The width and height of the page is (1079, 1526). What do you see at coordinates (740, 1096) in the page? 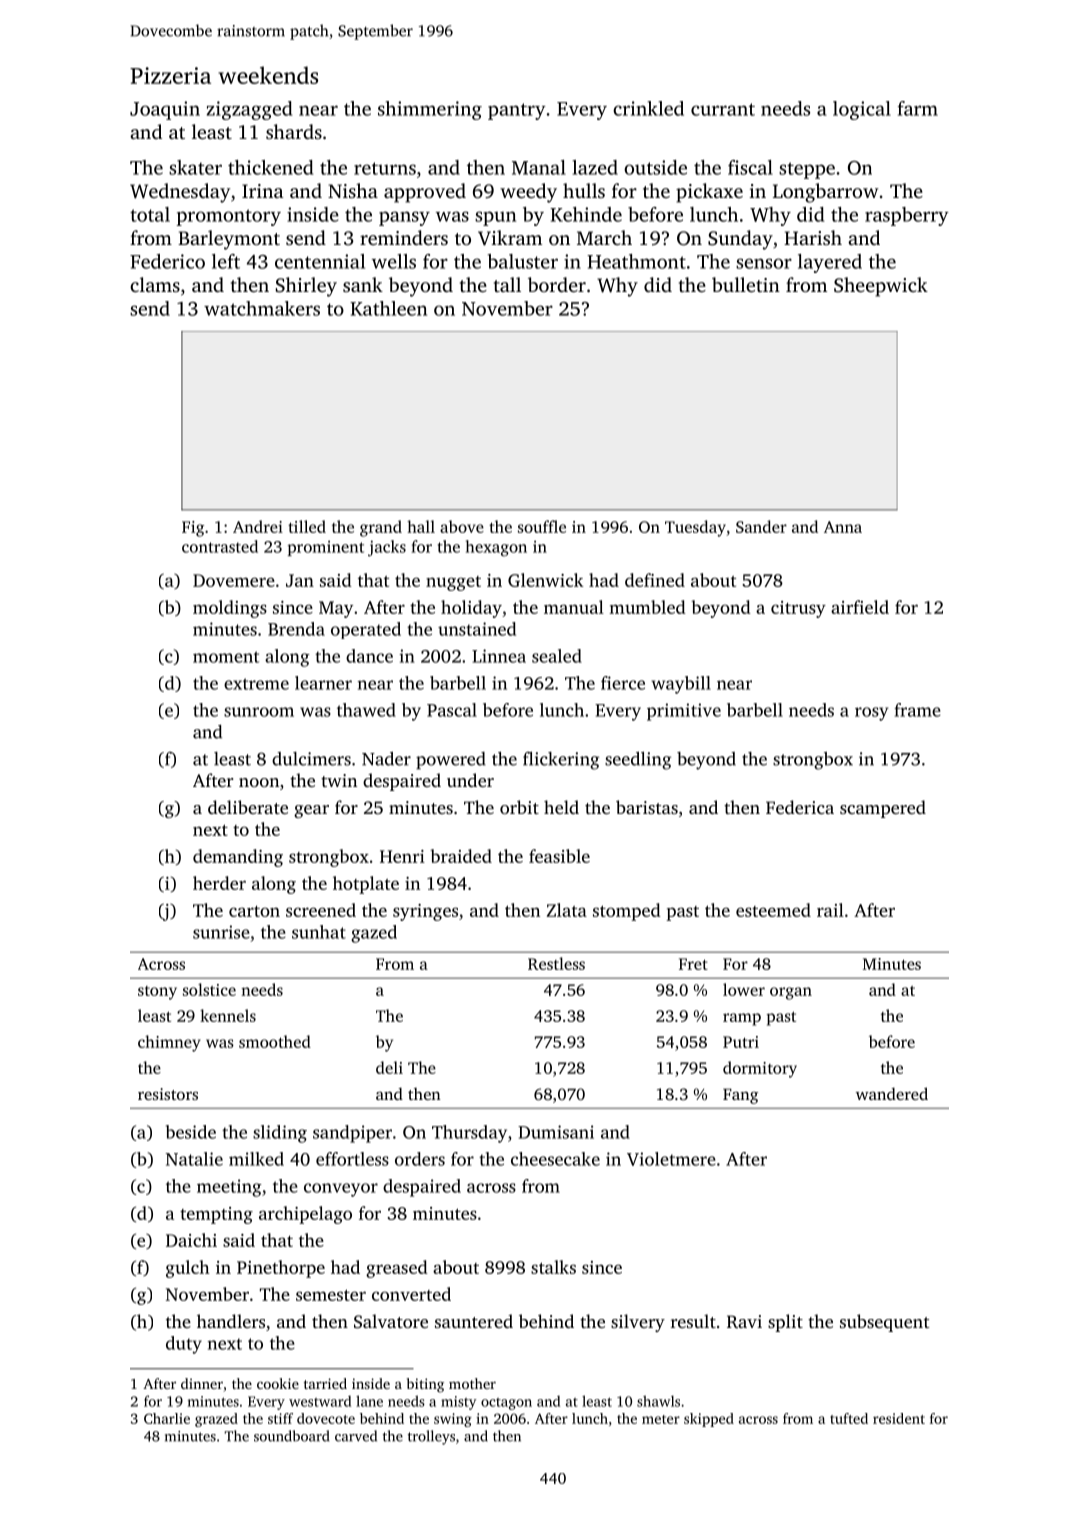
I see `Fang` at bounding box center [740, 1096].
